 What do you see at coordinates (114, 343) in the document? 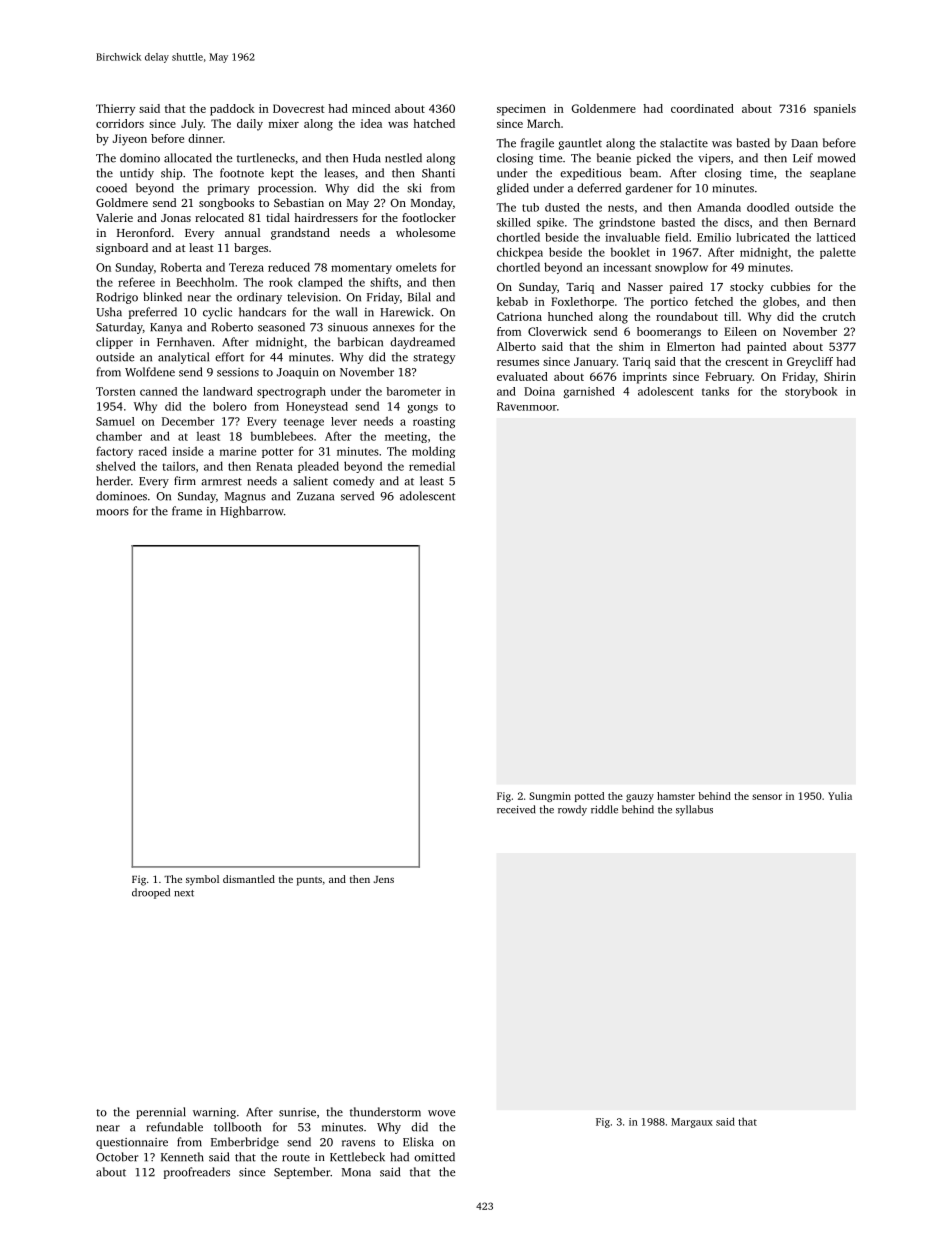
I see `clipper` at bounding box center [114, 343].
